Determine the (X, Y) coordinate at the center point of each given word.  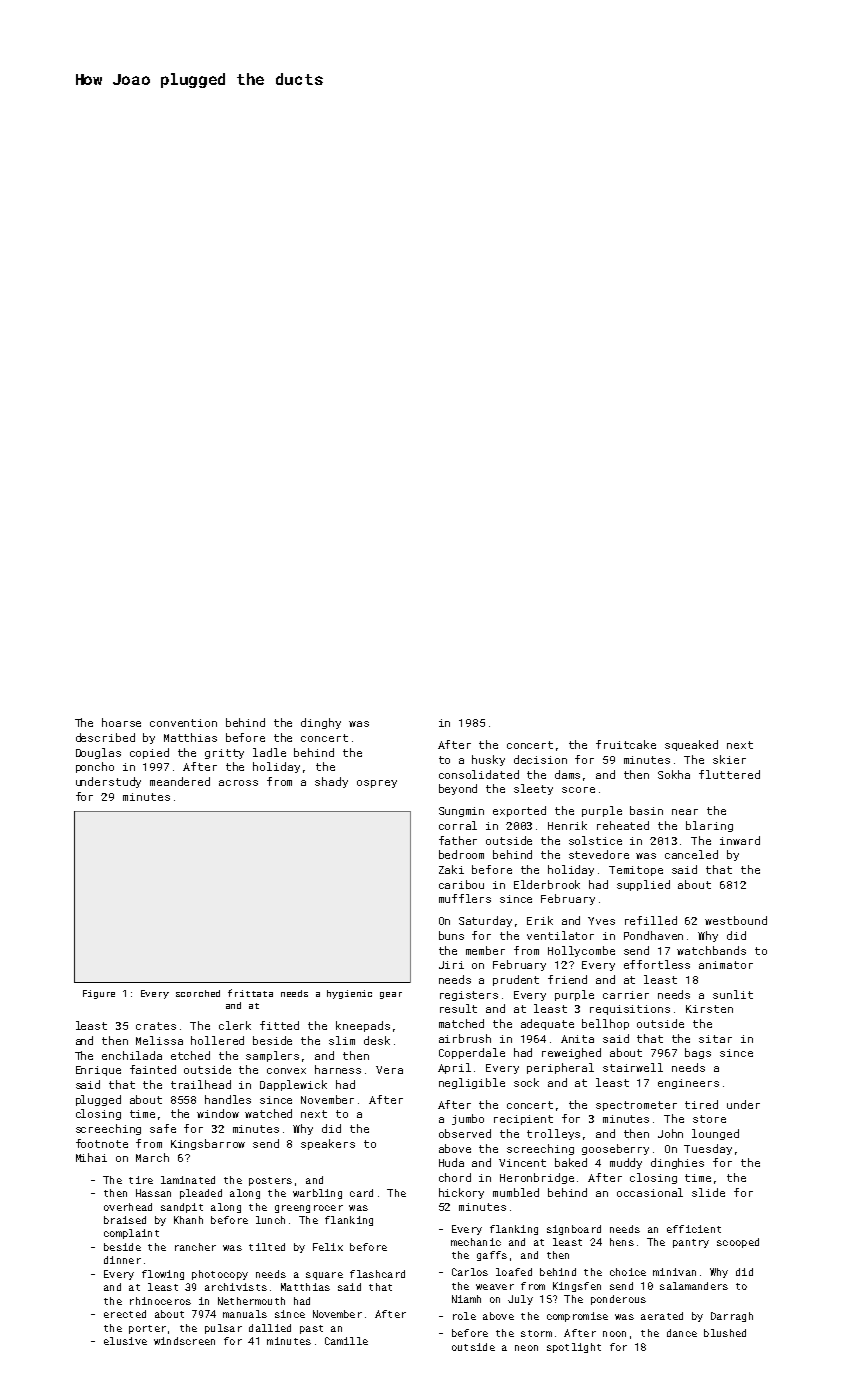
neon (526, 1348)
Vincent (522, 1163)
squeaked (691, 745)
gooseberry (615, 1149)
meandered (180, 781)
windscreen (184, 1341)
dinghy (321, 723)
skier (729, 759)
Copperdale (472, 1053)
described (105, 737)
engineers (688, 1084)
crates (156, 1026)
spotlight (574, 1348)
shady (331, 782)
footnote (102, 1143)
